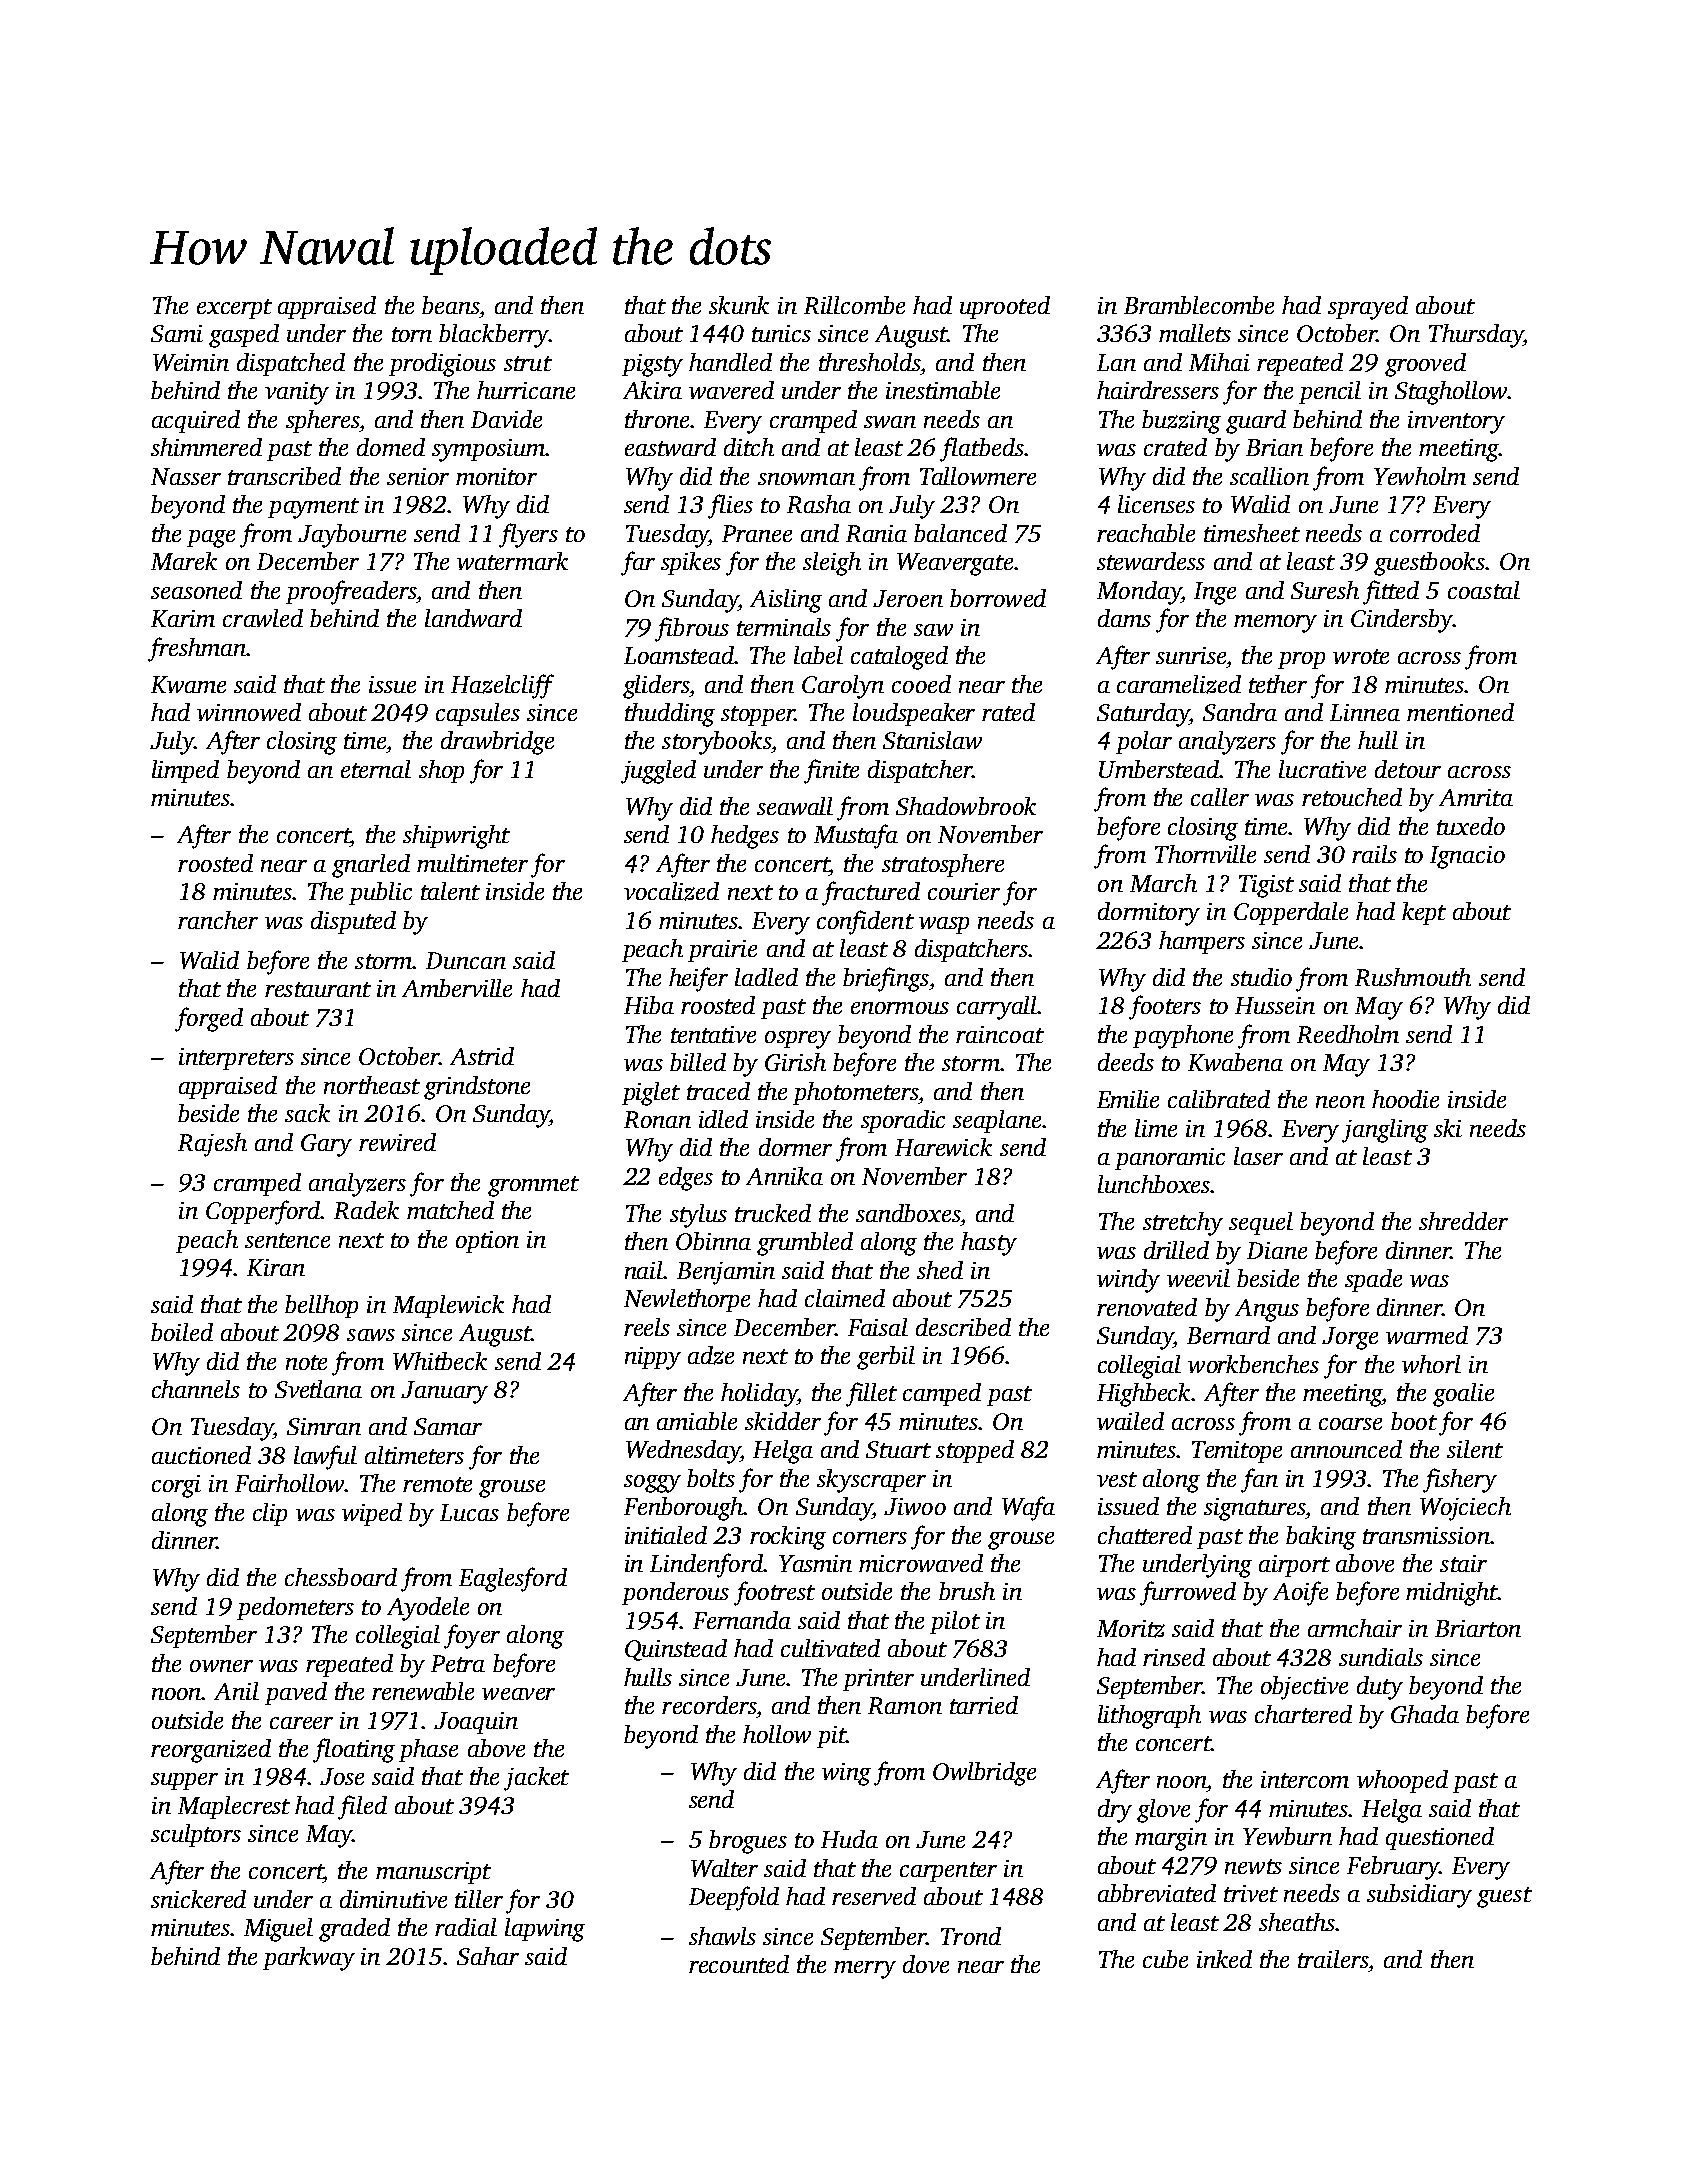 The width and height of the page is (1683, 2178). I want to click on forged, so click(209, 1019).
